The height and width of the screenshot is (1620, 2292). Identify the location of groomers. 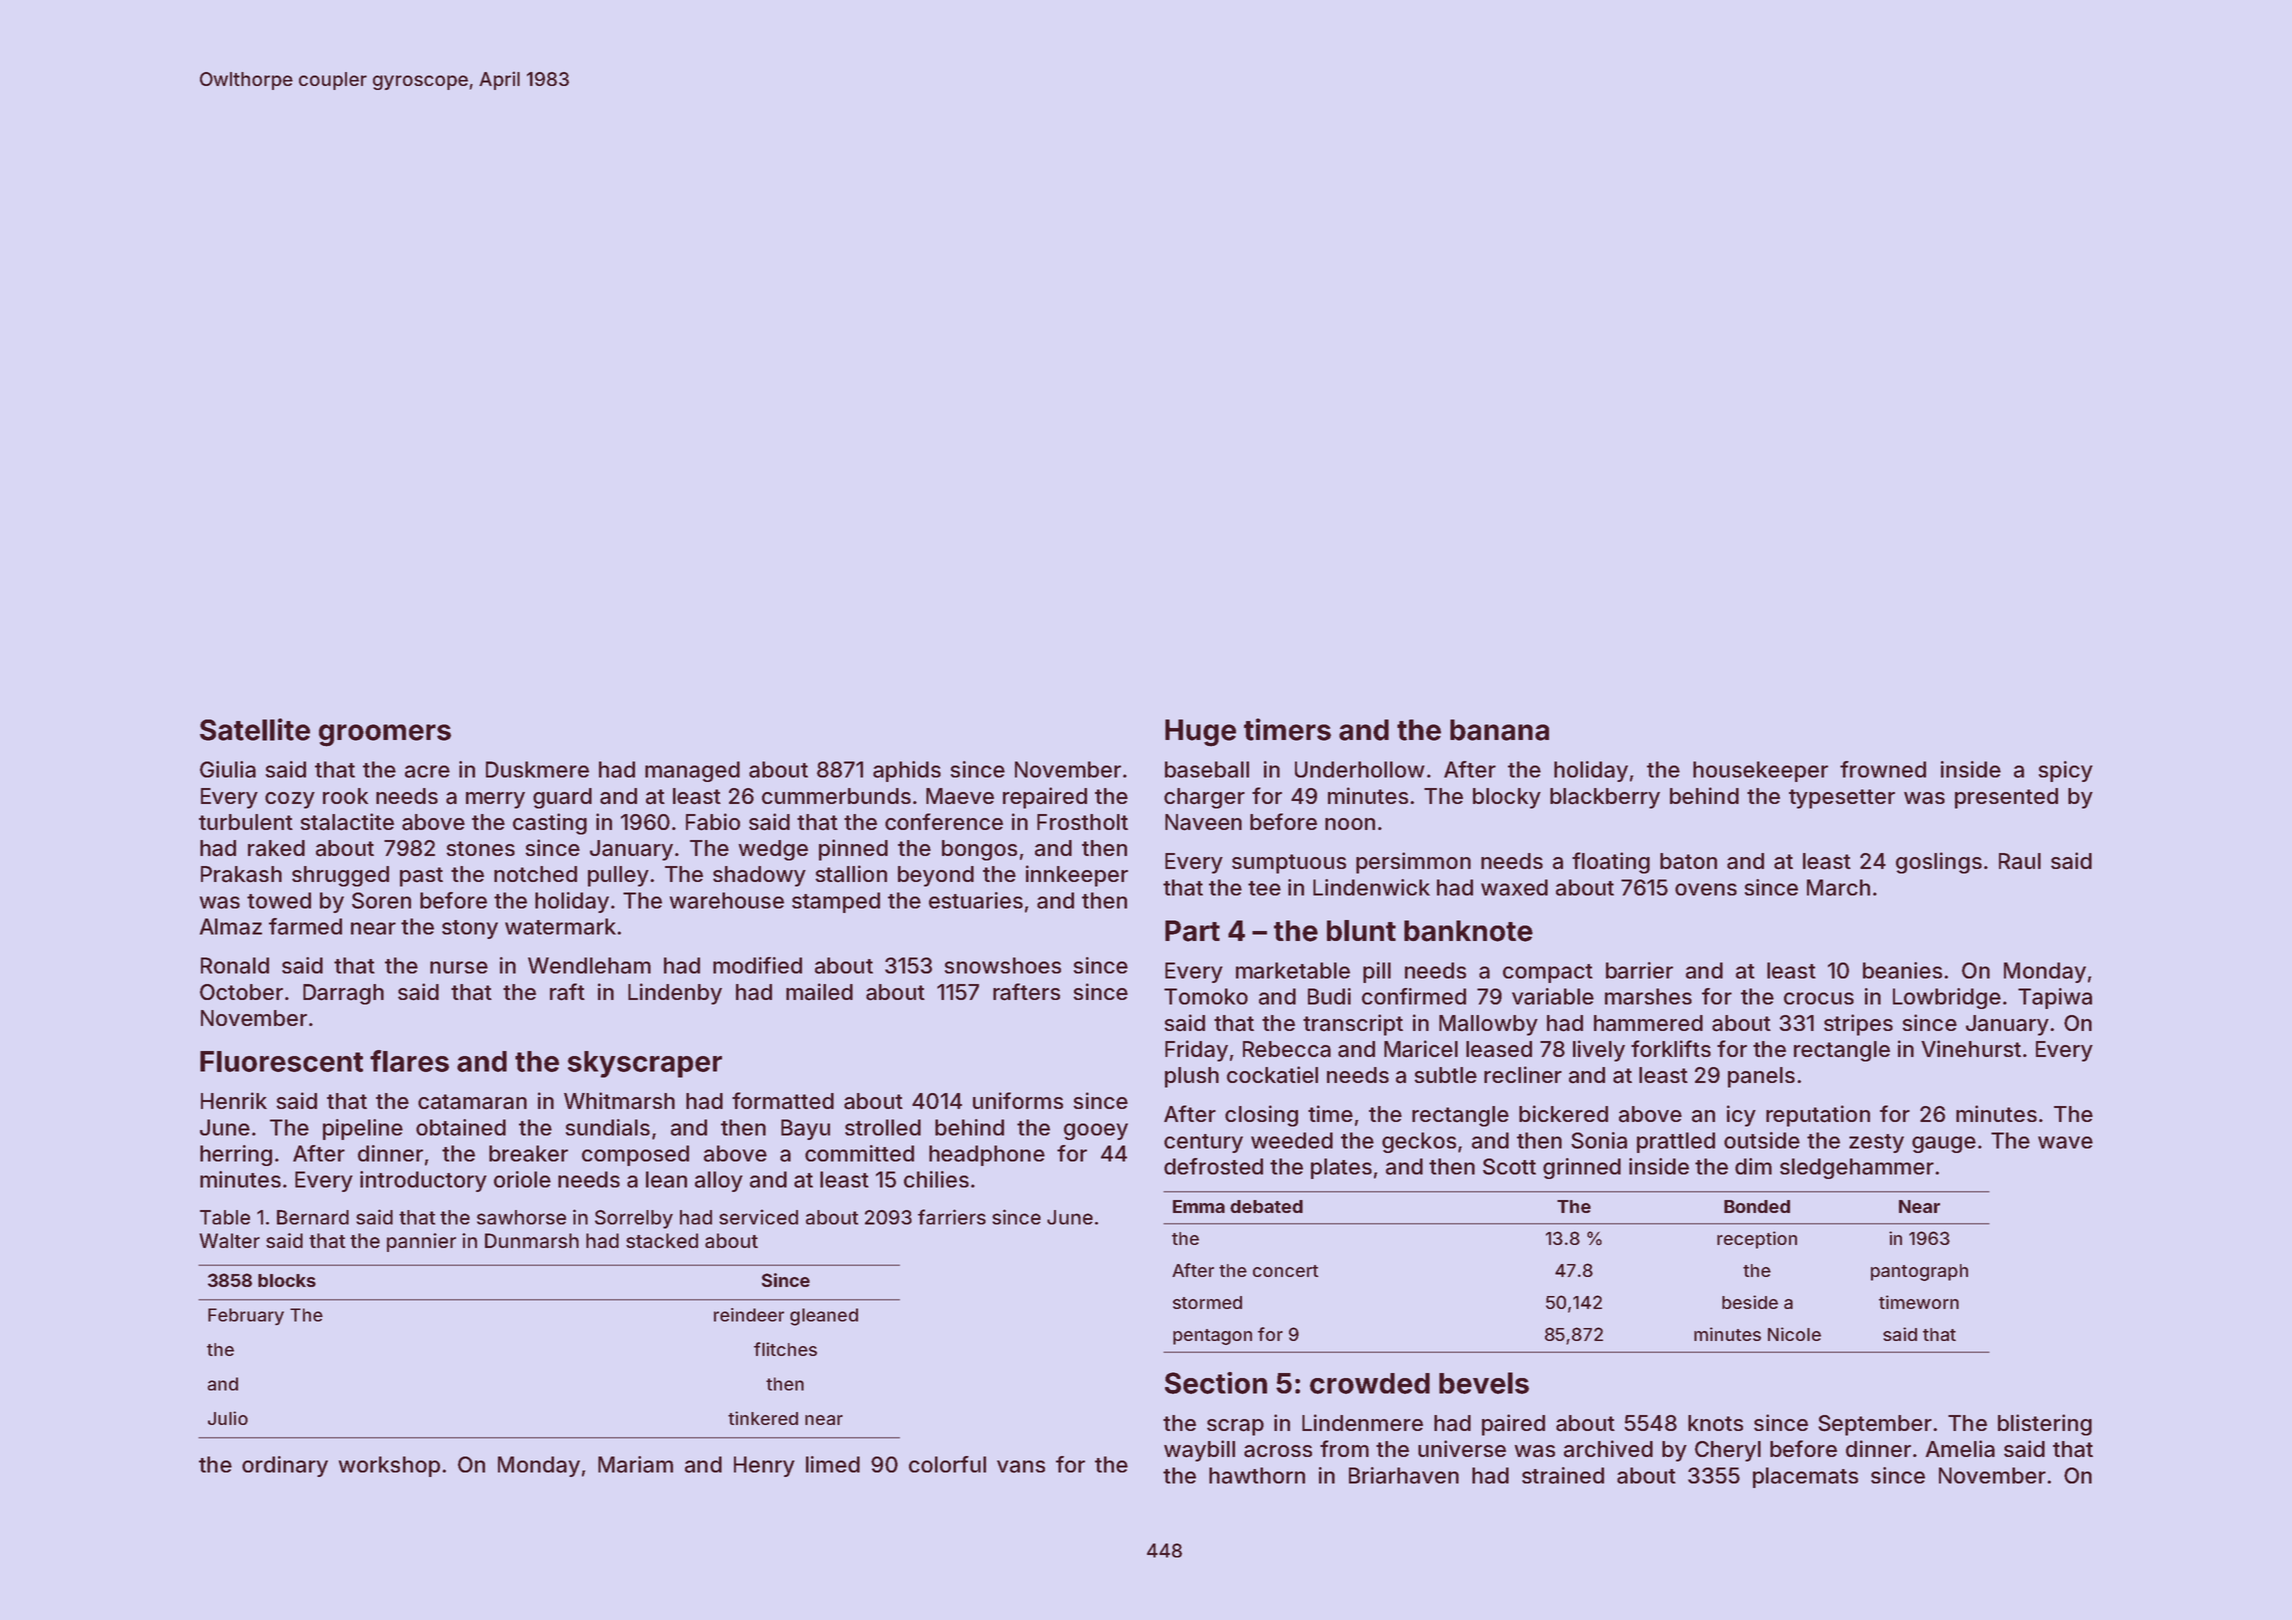
(385, 735).
